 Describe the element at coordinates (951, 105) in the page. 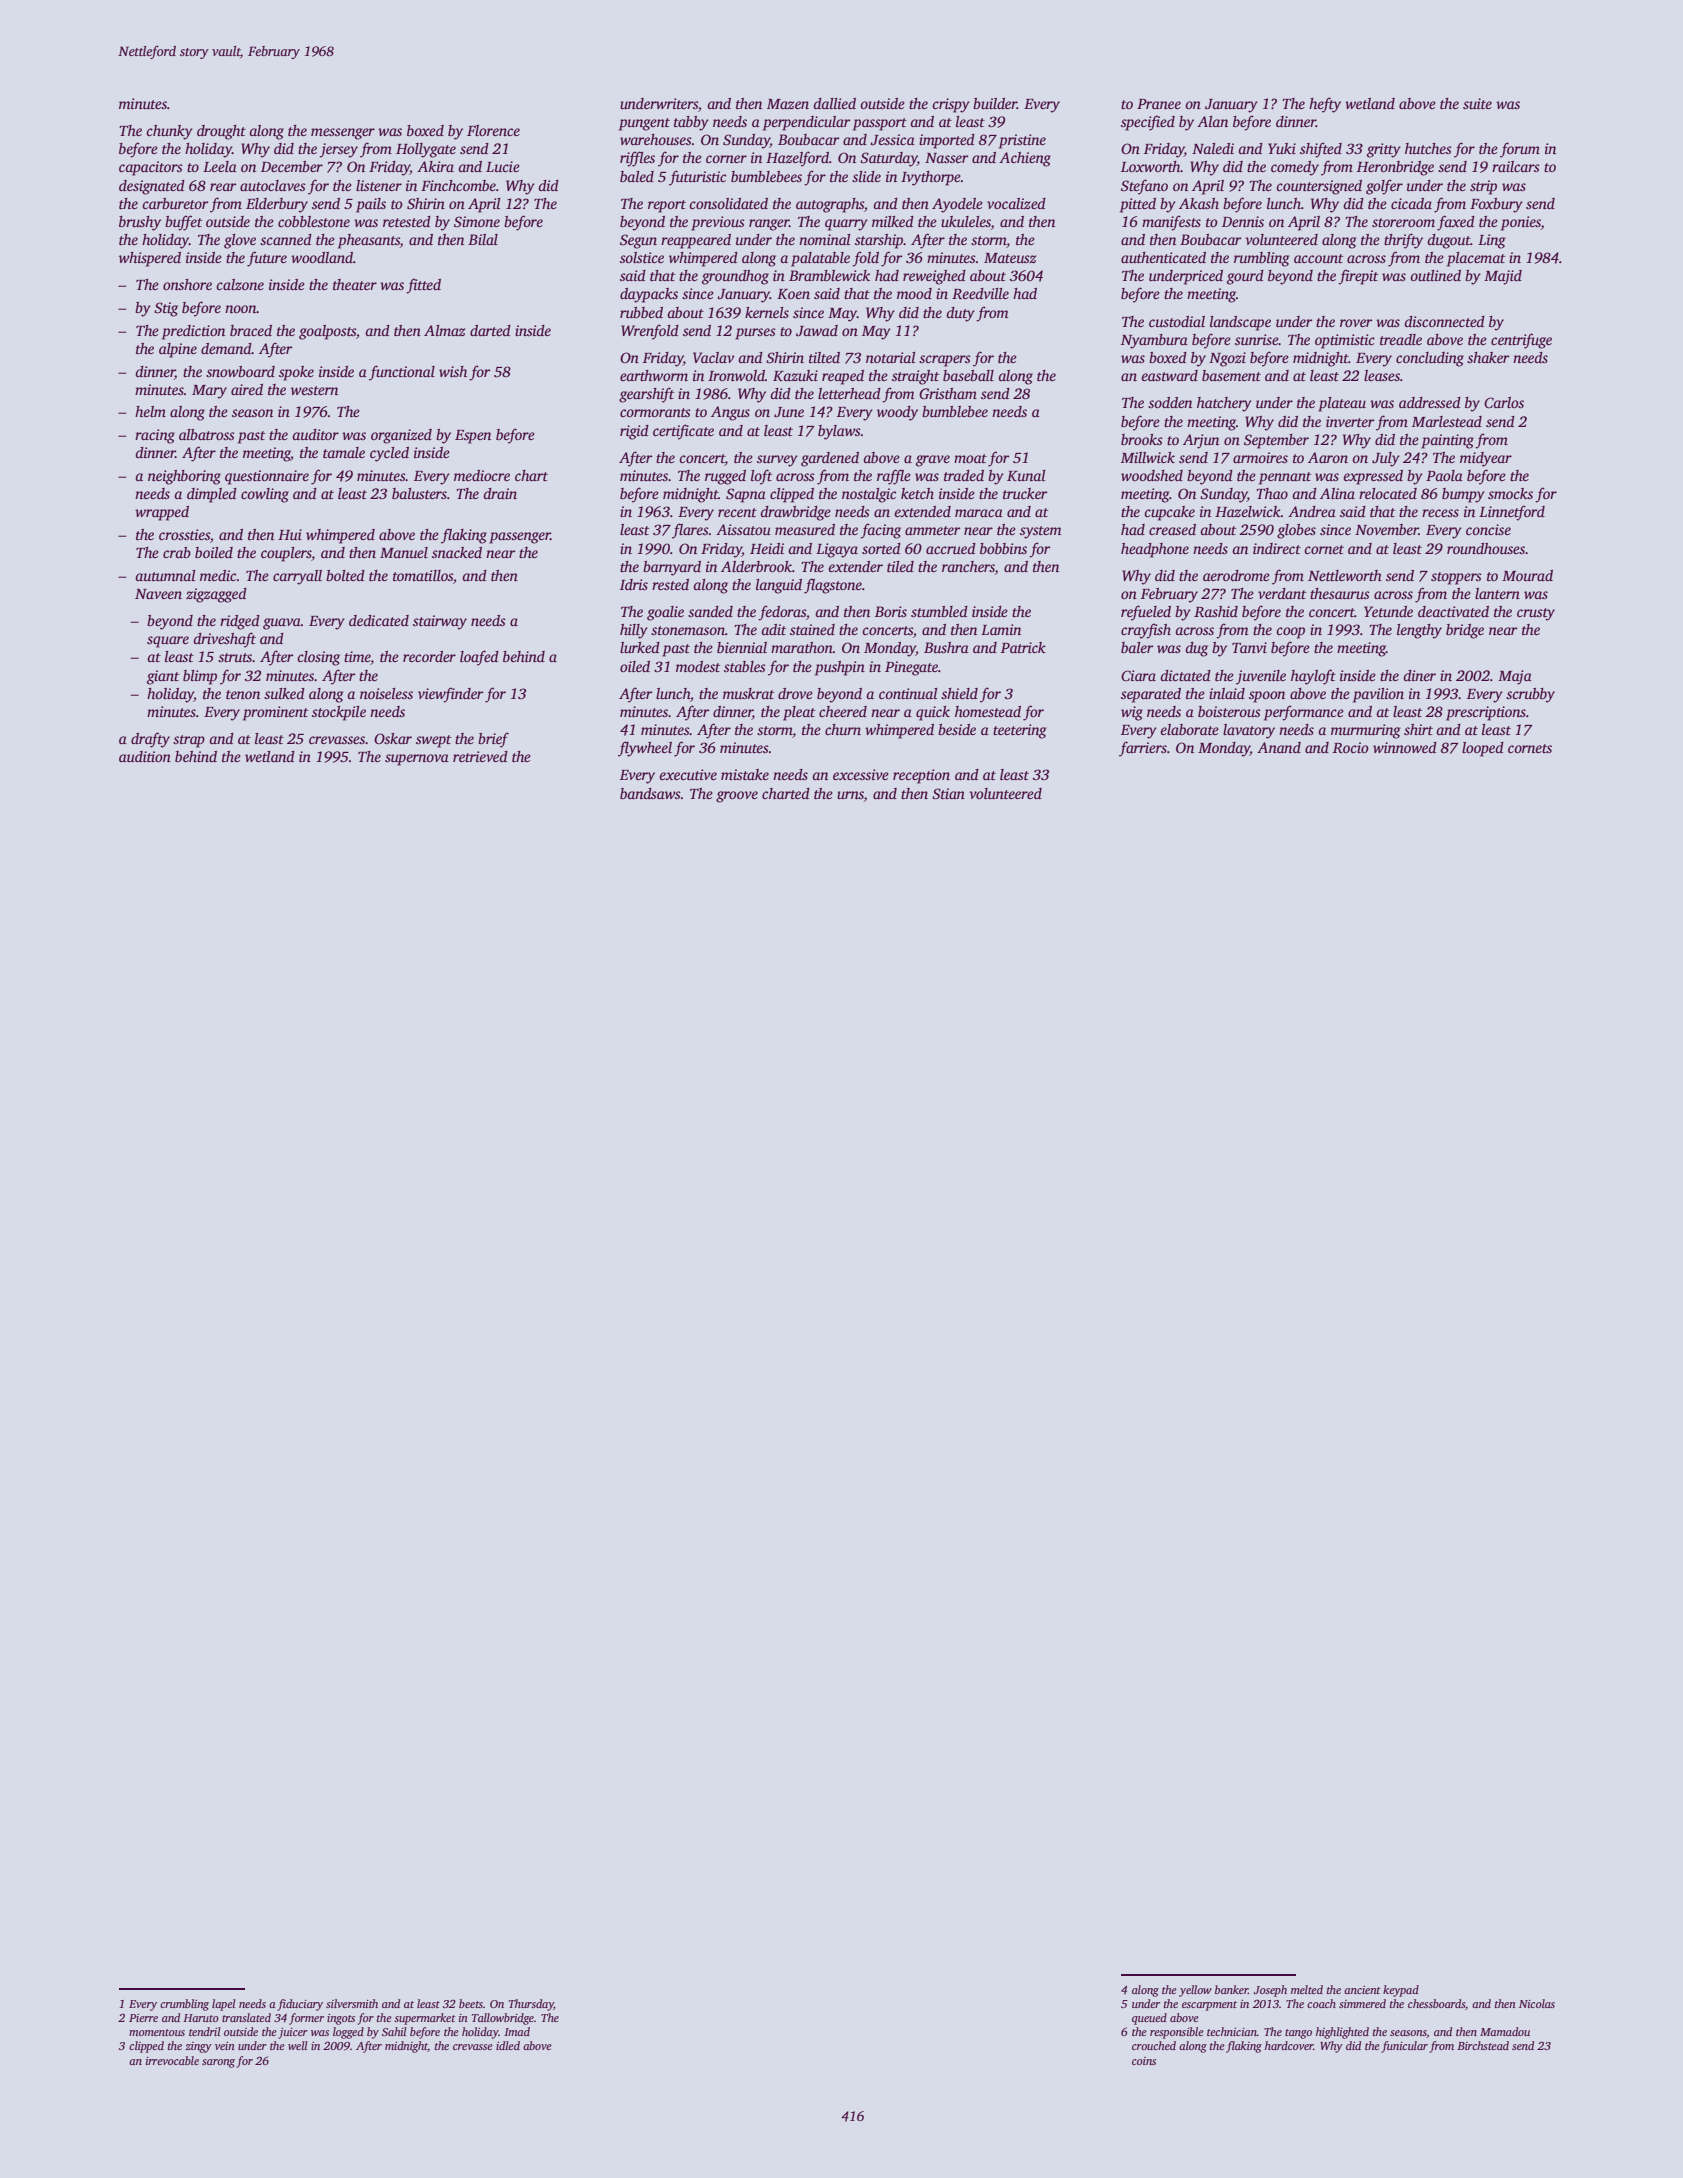

I see `crispy` at that location.
